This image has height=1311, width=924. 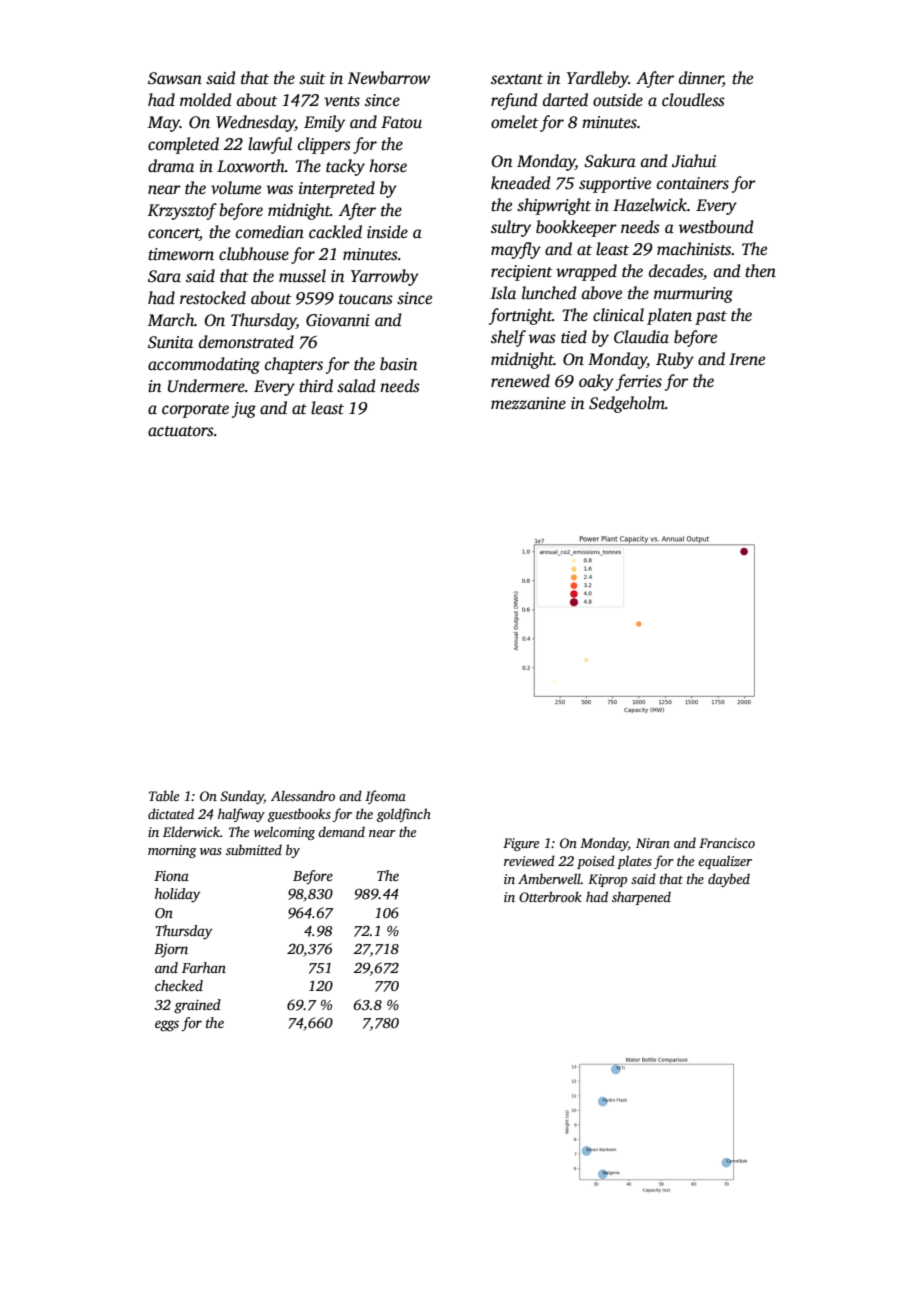 What do you see at coordinates (701, 79) in the image?
I see `dinner` at bounding box center [701, 79].
